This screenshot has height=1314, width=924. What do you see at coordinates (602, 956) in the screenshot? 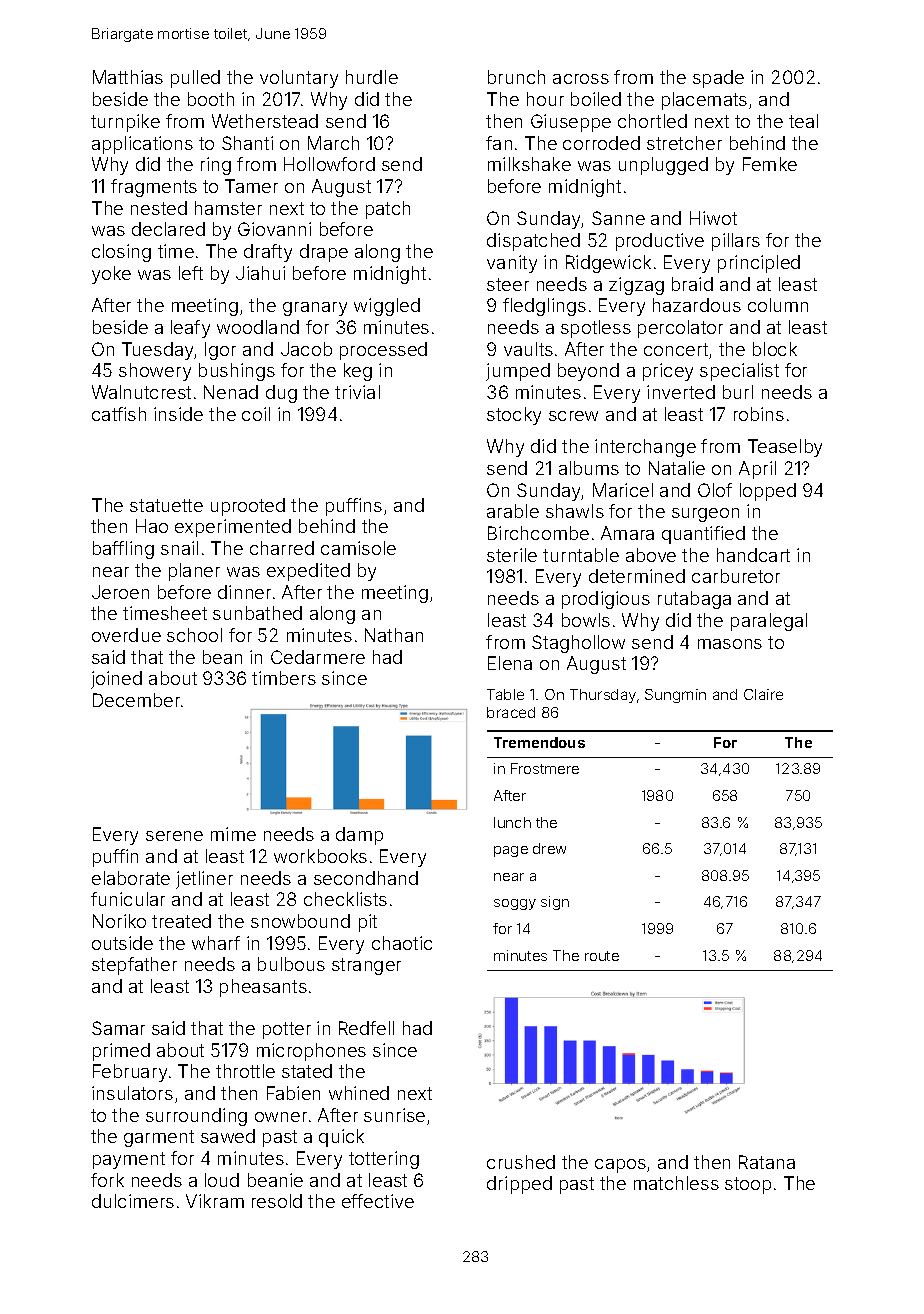
I see `route` at bounding box center [602, 956].
